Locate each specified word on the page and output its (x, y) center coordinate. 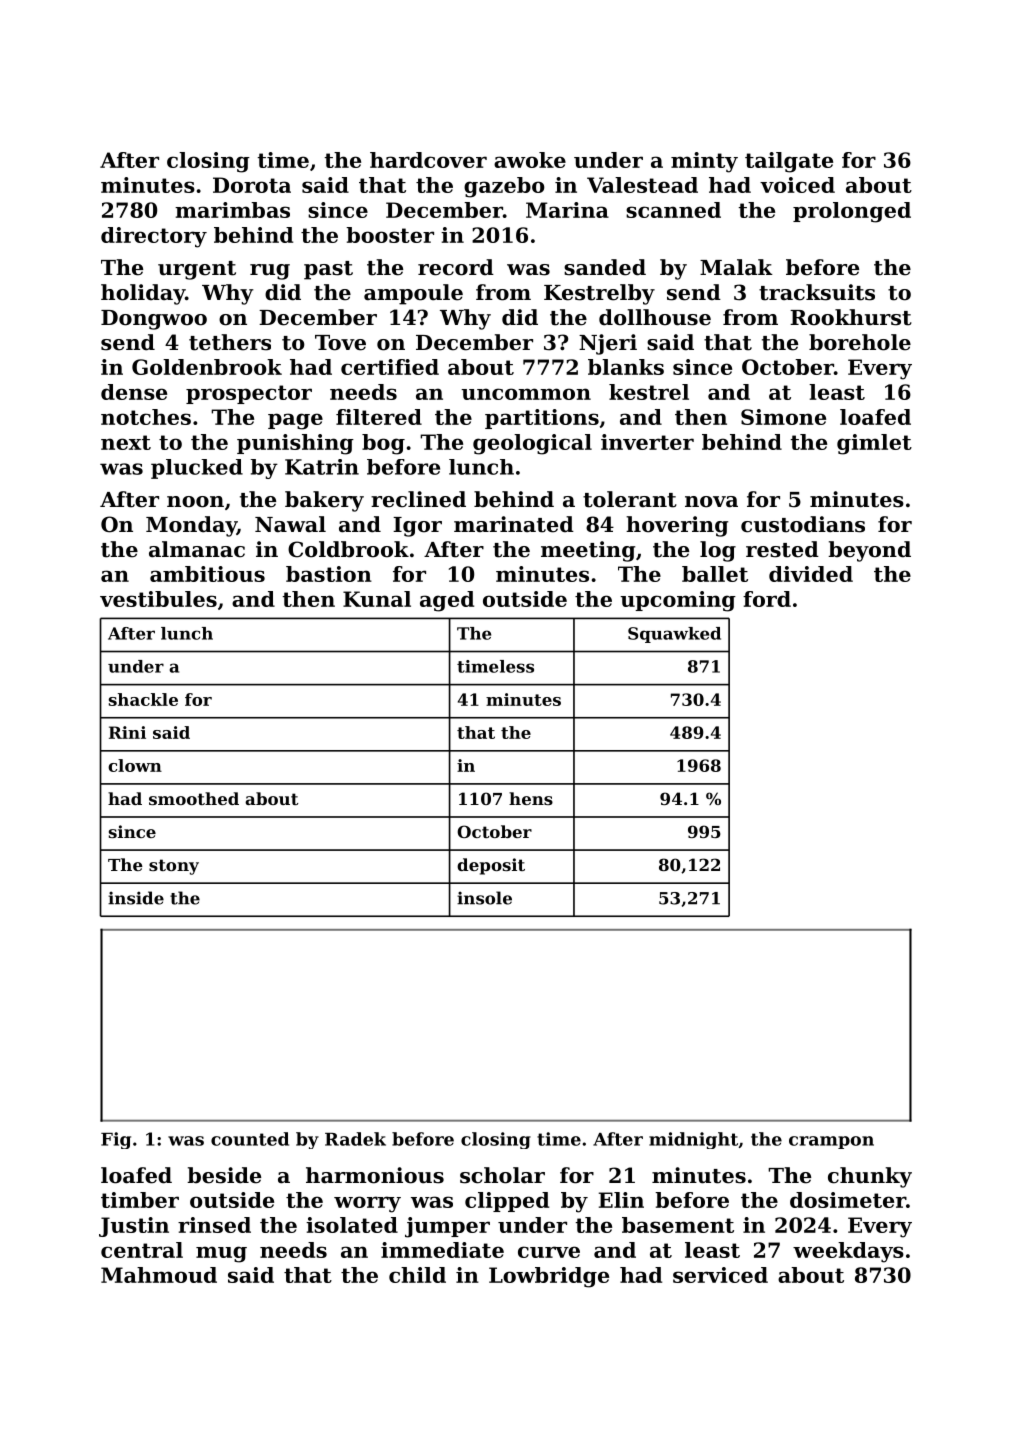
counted (250, 1139)
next (126, 442)
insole (484, 898)
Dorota (252, 185)
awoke (530, 160)
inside (136, 898)
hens (531, 798)
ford (767, 599)
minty (704, 162)
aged (447, 601)
